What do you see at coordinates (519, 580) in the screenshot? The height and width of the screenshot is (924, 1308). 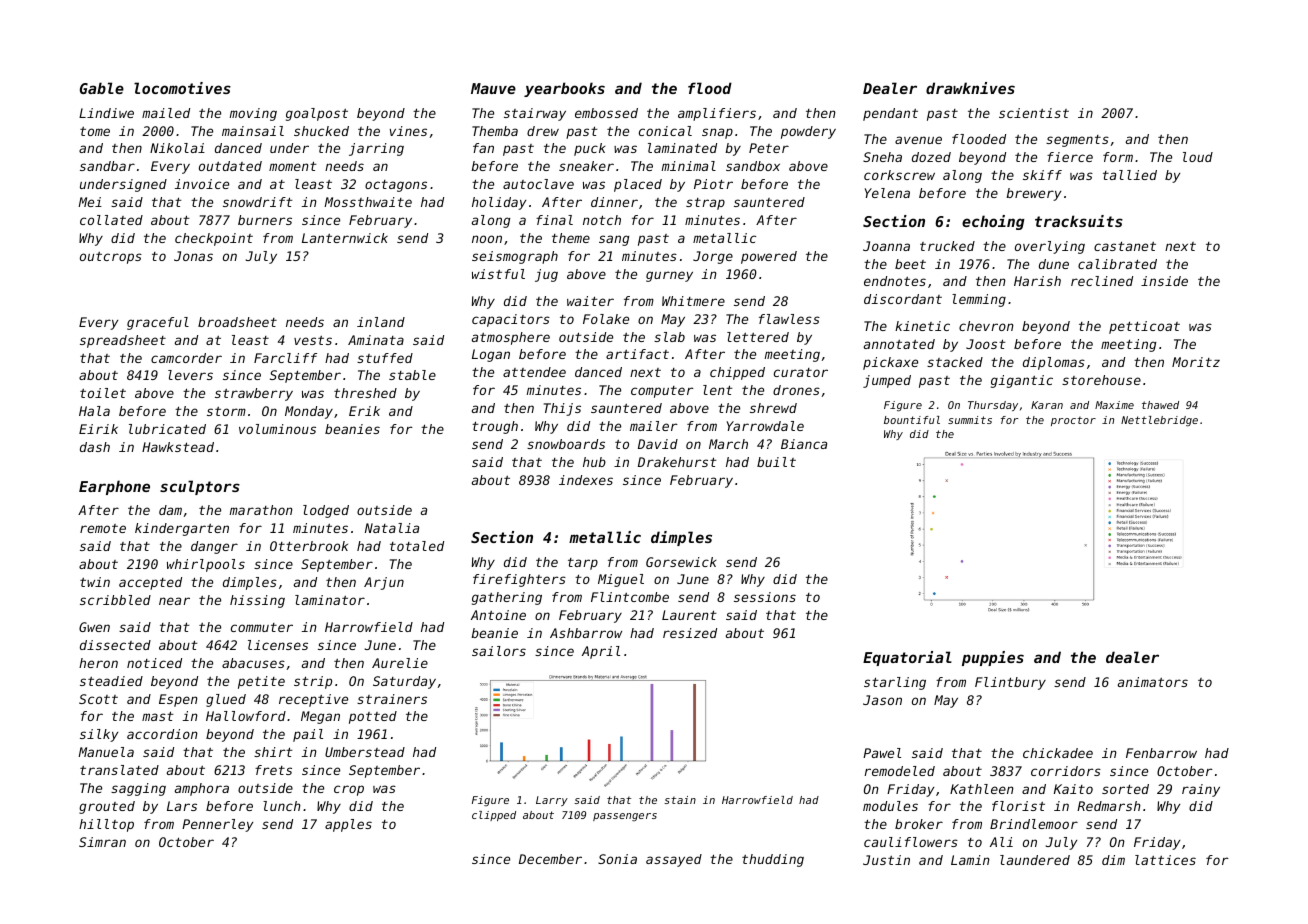 I see `firefighters` at bounding box center [519, 580].
